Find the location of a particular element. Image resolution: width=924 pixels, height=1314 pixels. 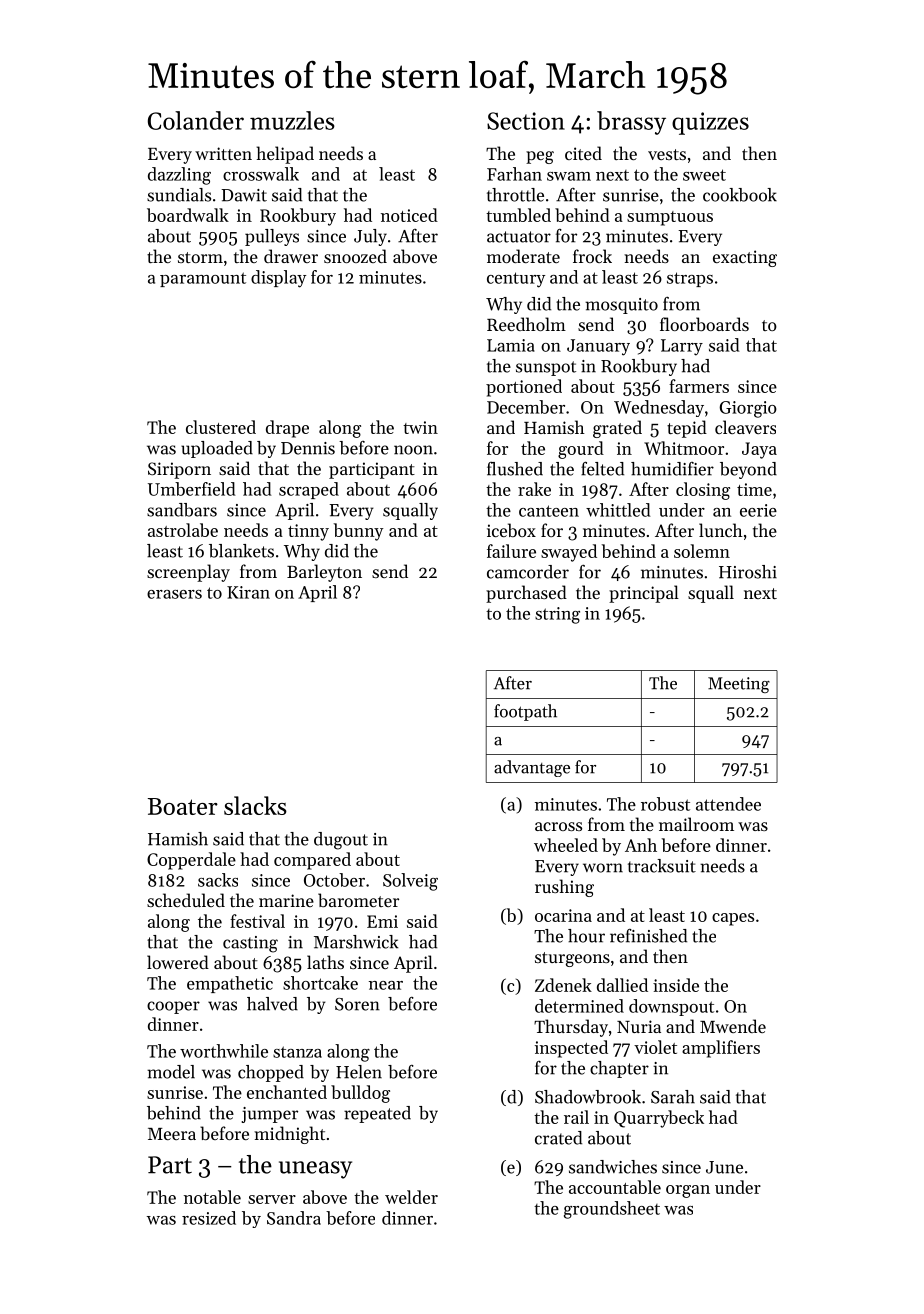

footpath is located at coordinates (525, 712).
